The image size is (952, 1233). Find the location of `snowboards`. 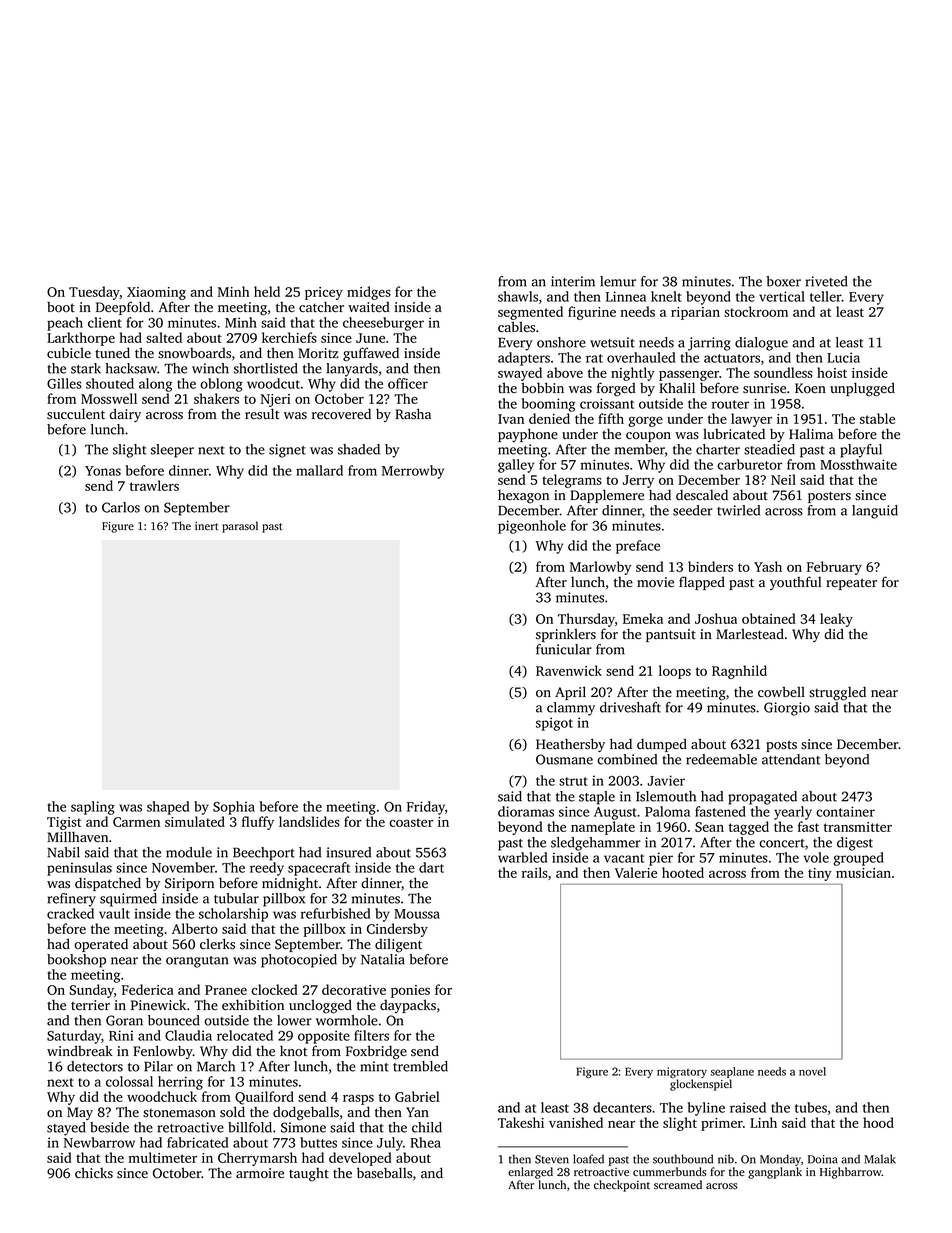

snowboards is located at coordinates (194, 353).
